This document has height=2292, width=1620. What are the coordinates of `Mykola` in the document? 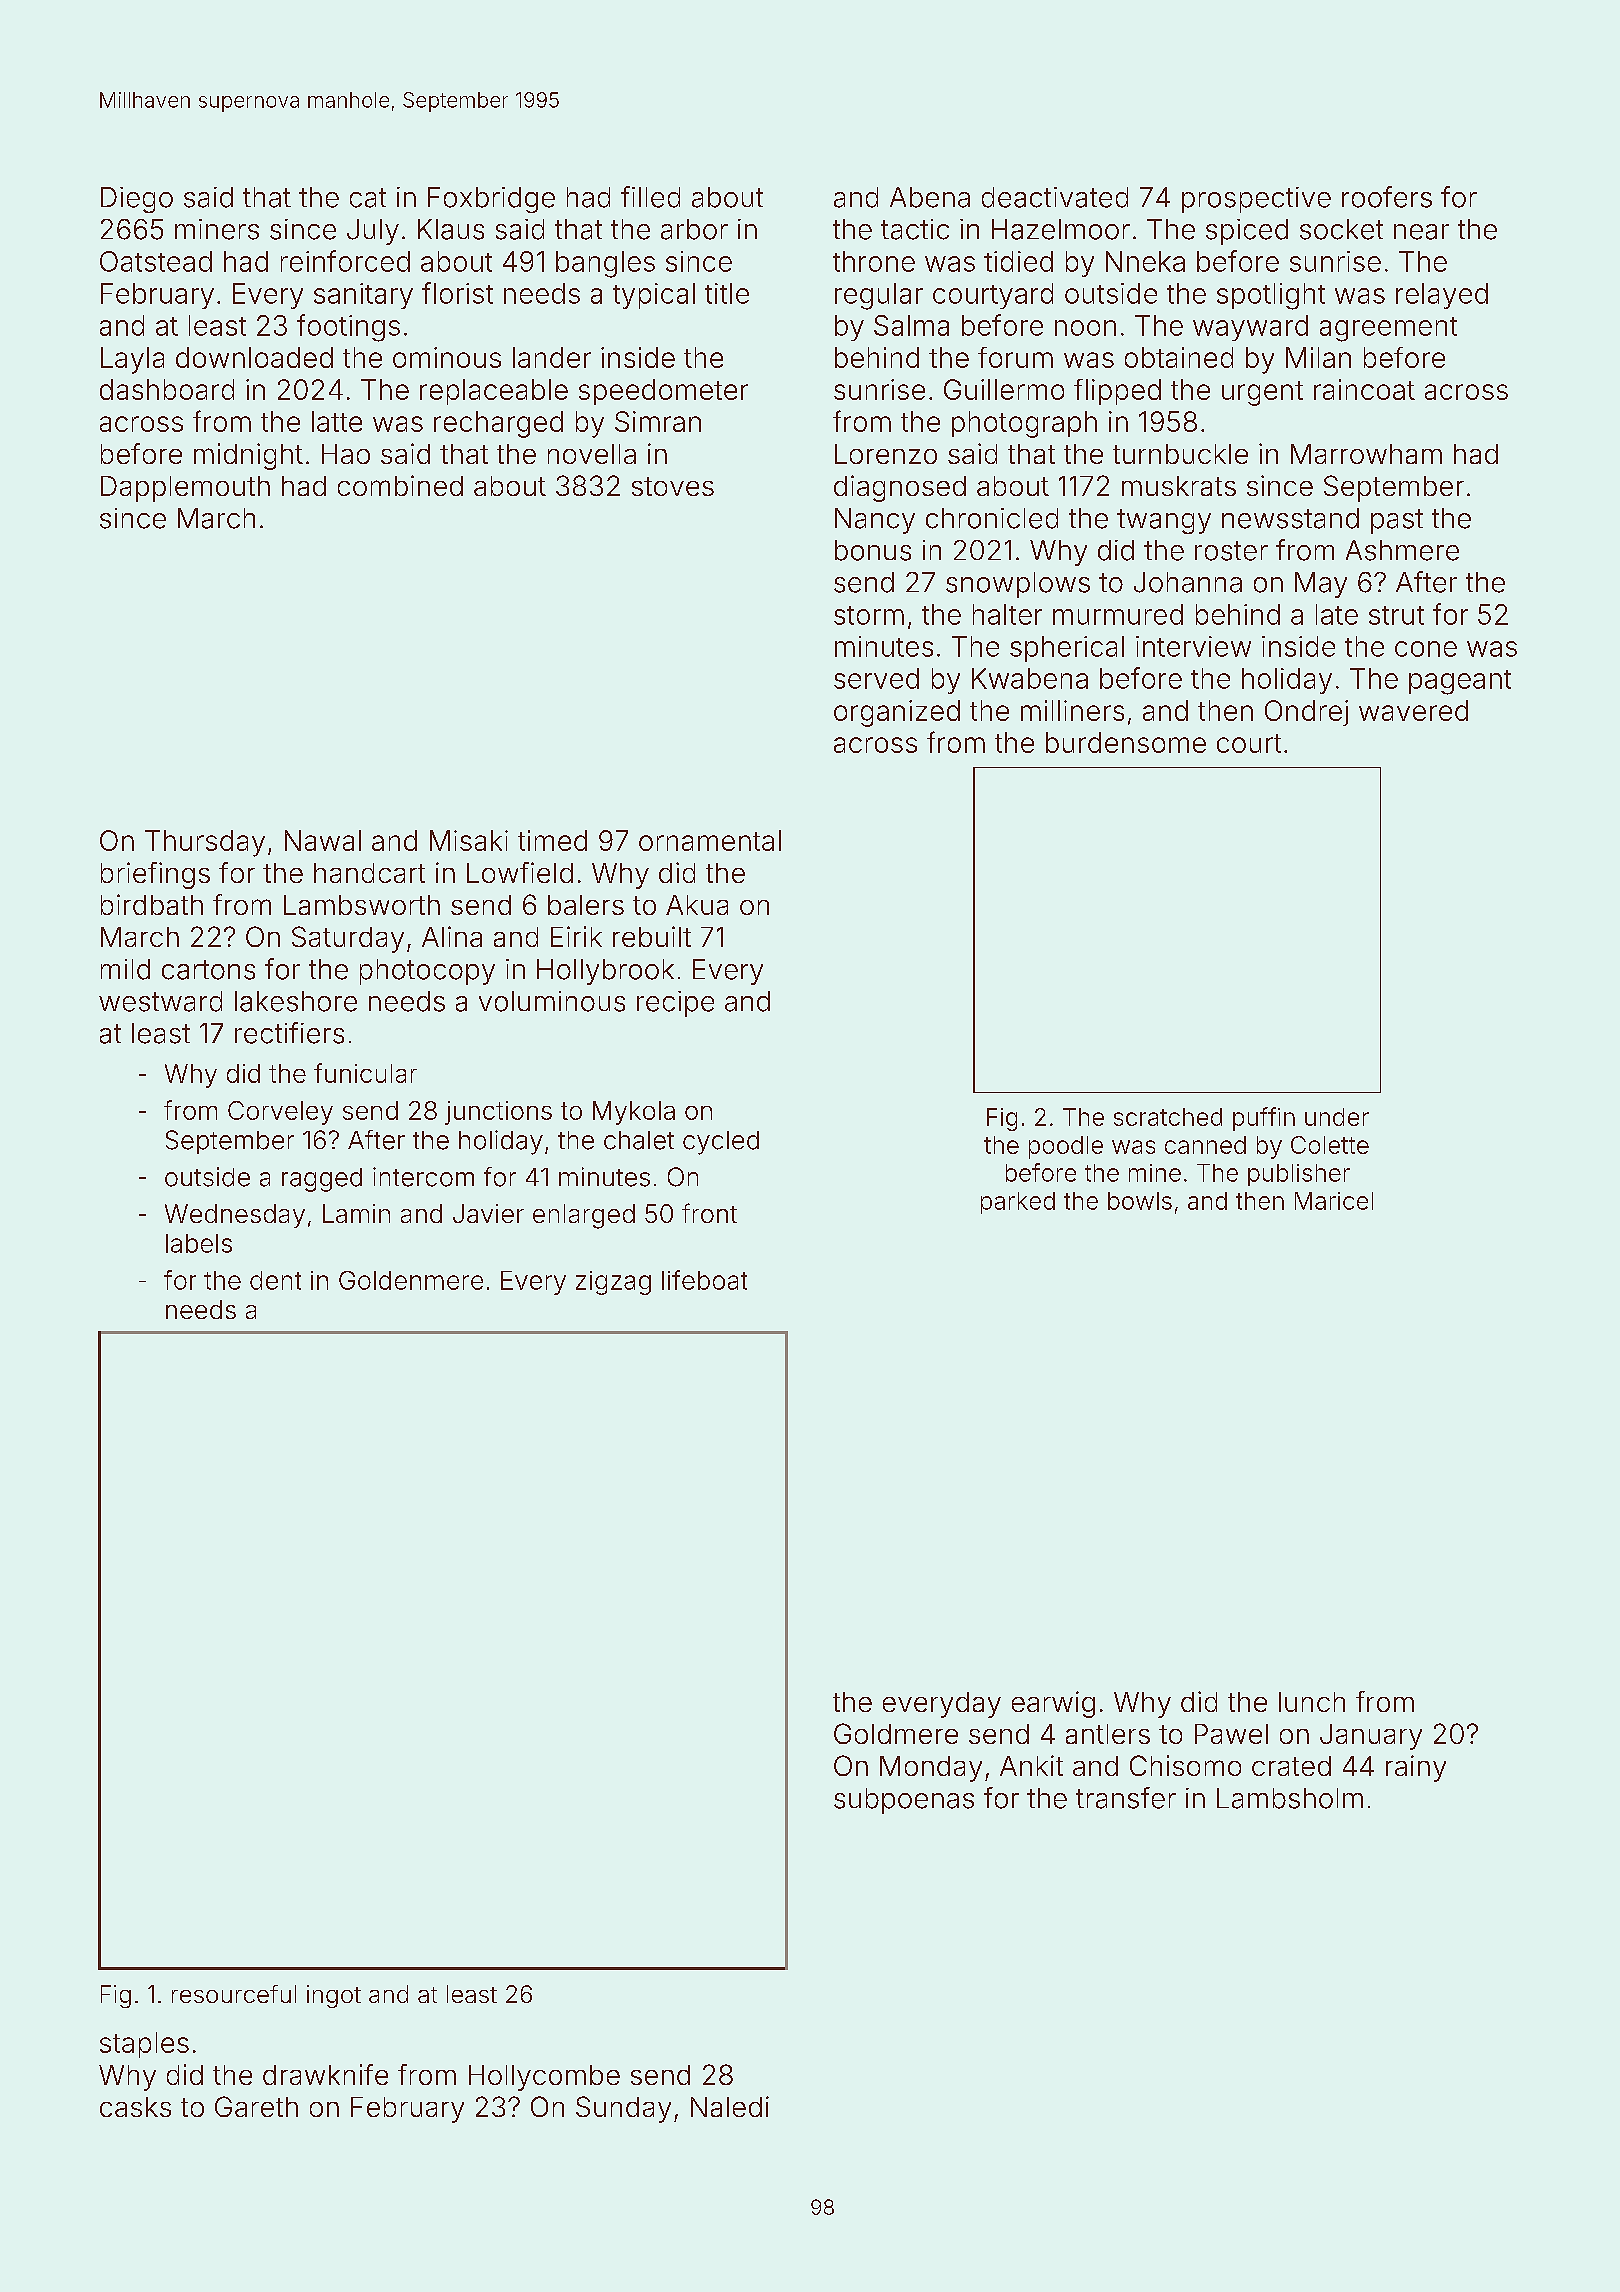 It's located at (634, 1113).
